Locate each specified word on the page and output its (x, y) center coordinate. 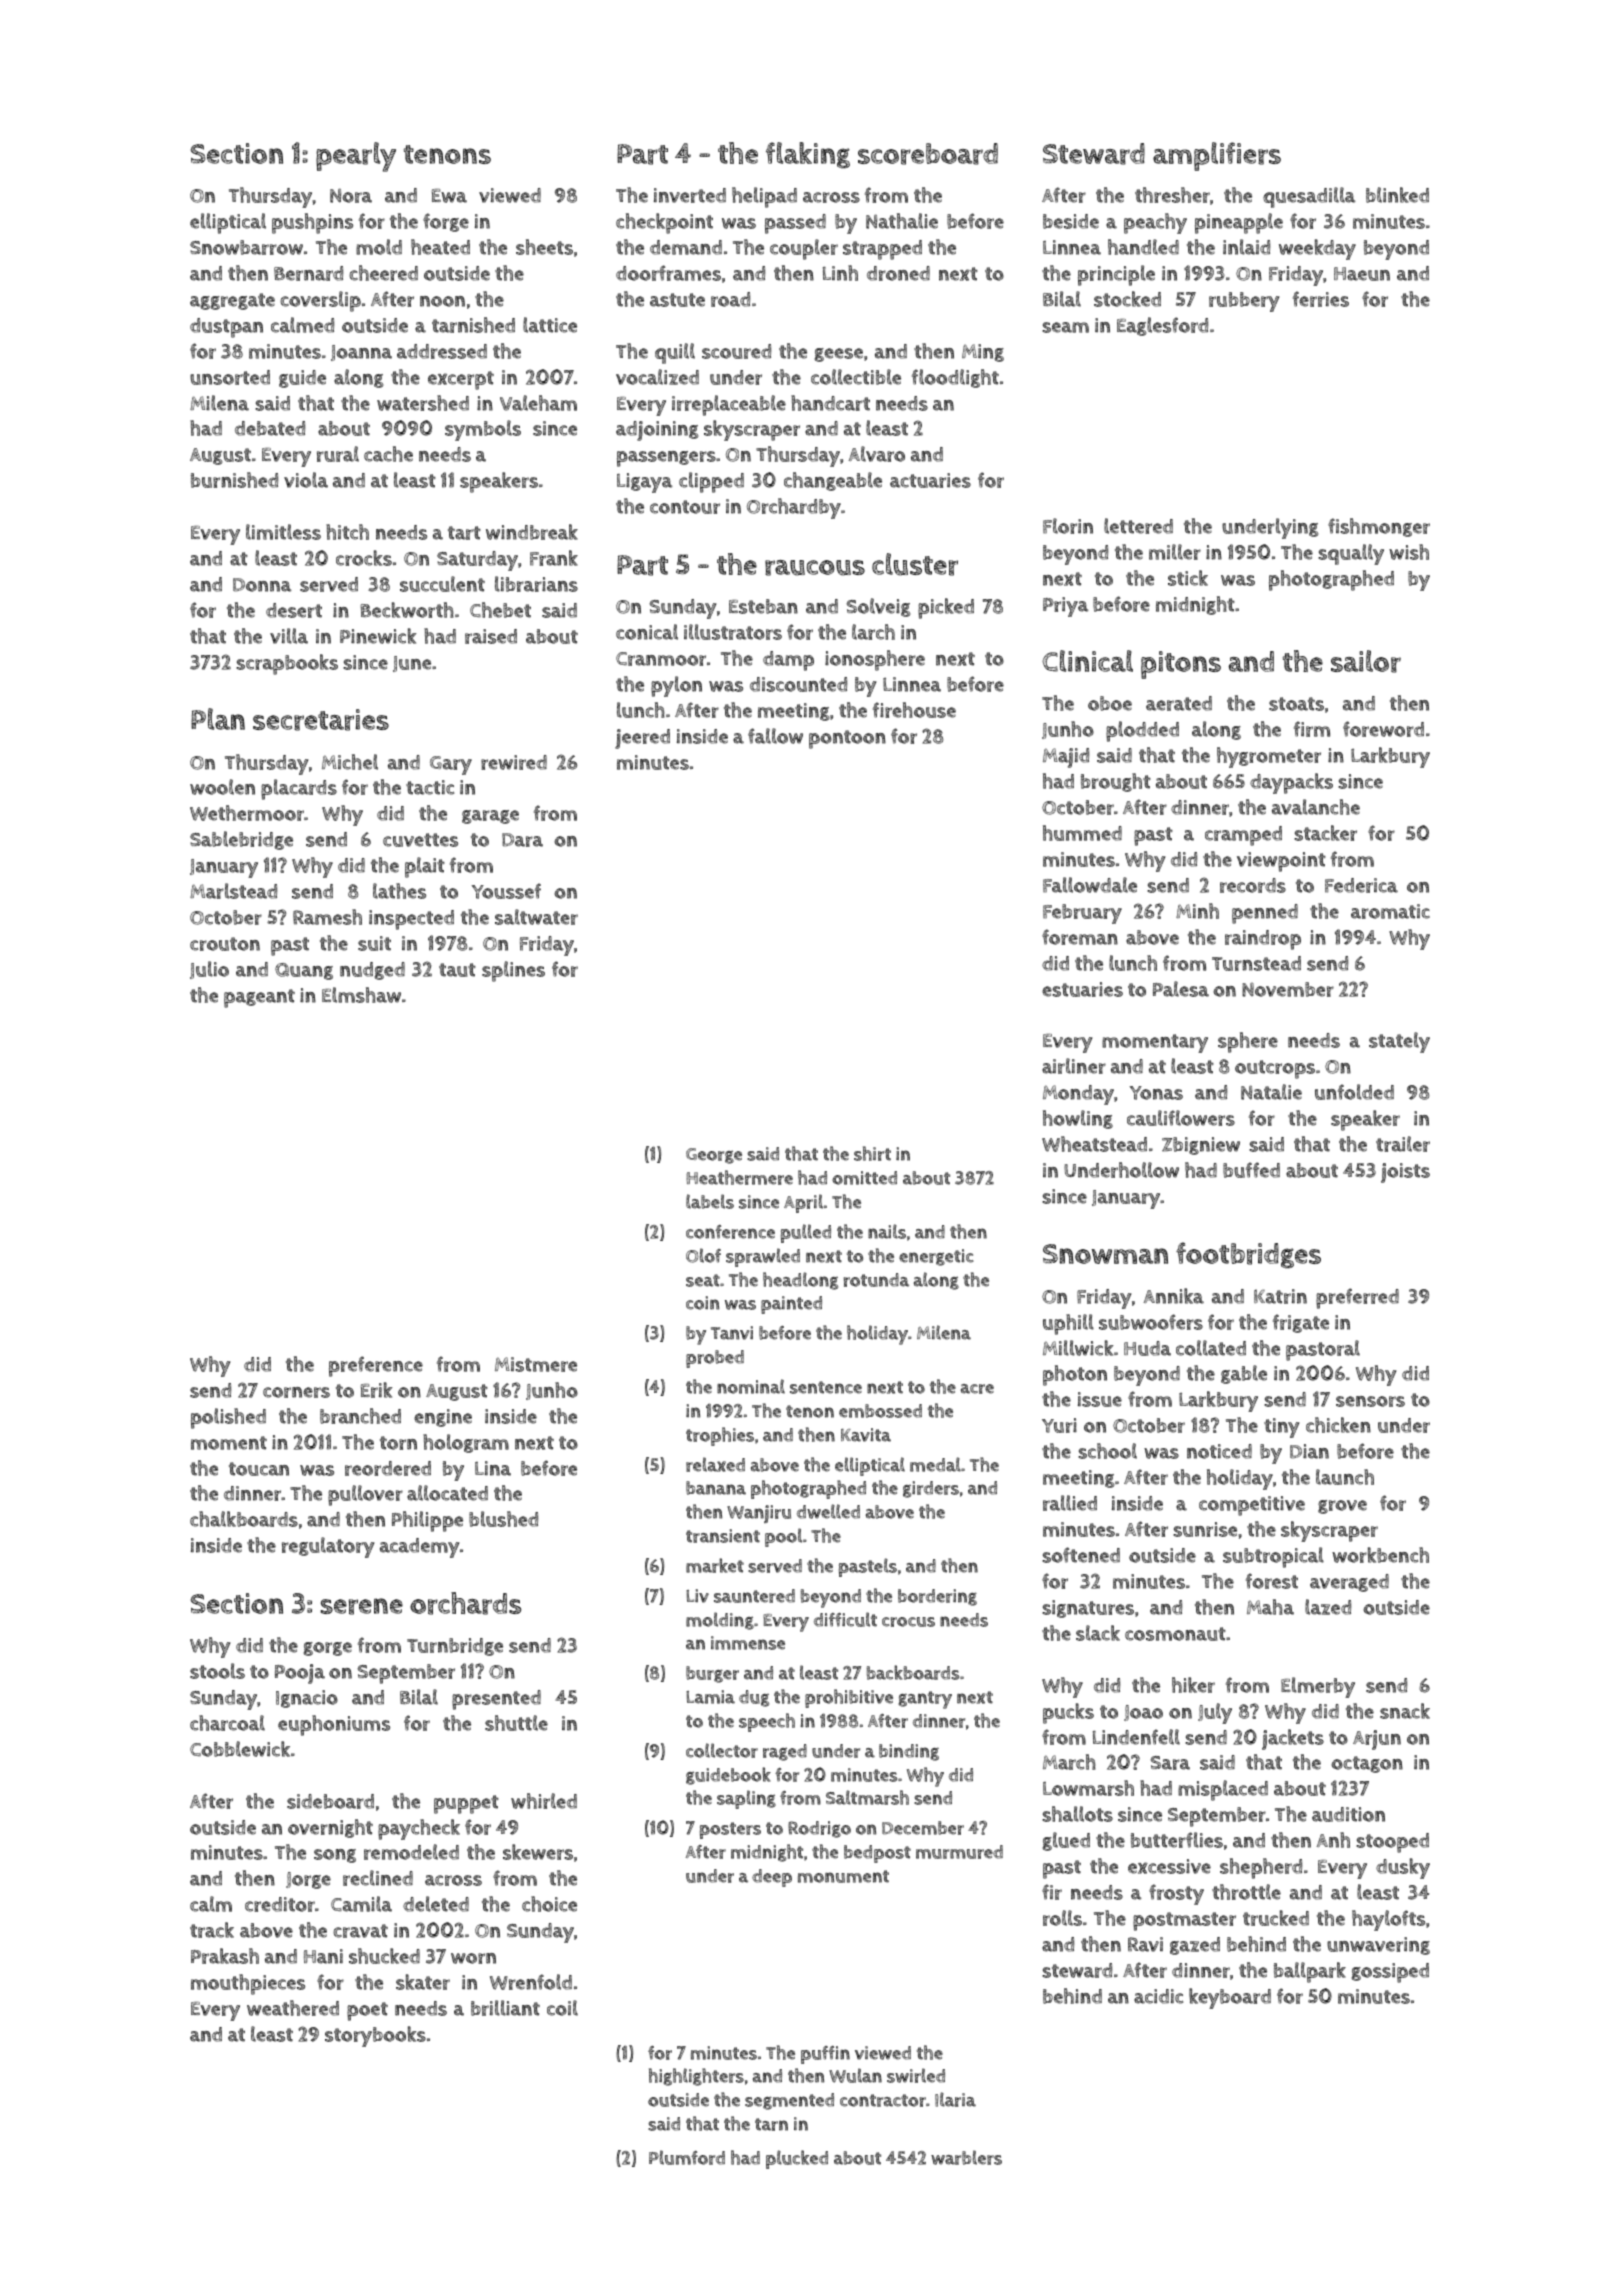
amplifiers (1217, 156)
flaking (808, 155)
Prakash (225, 1956)
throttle (1246, 1892)
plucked (797, 2159)
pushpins (312, 223)
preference (376, 1366)
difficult (845, 1619)
